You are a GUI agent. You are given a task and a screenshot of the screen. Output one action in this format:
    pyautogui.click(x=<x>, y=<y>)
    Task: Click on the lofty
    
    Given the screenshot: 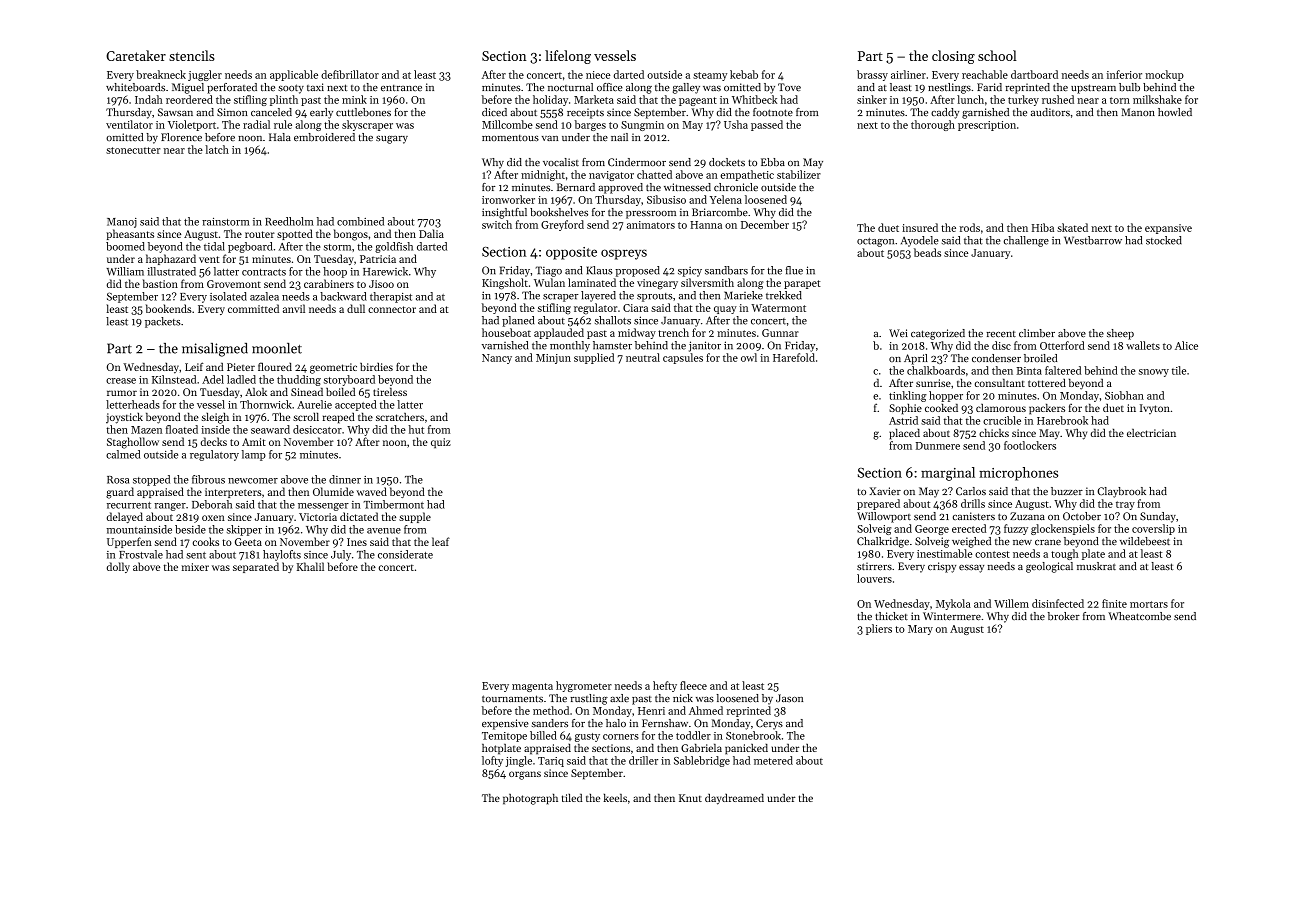 What is the action you would take?
    pyautogui.click(x=492, y=761)
